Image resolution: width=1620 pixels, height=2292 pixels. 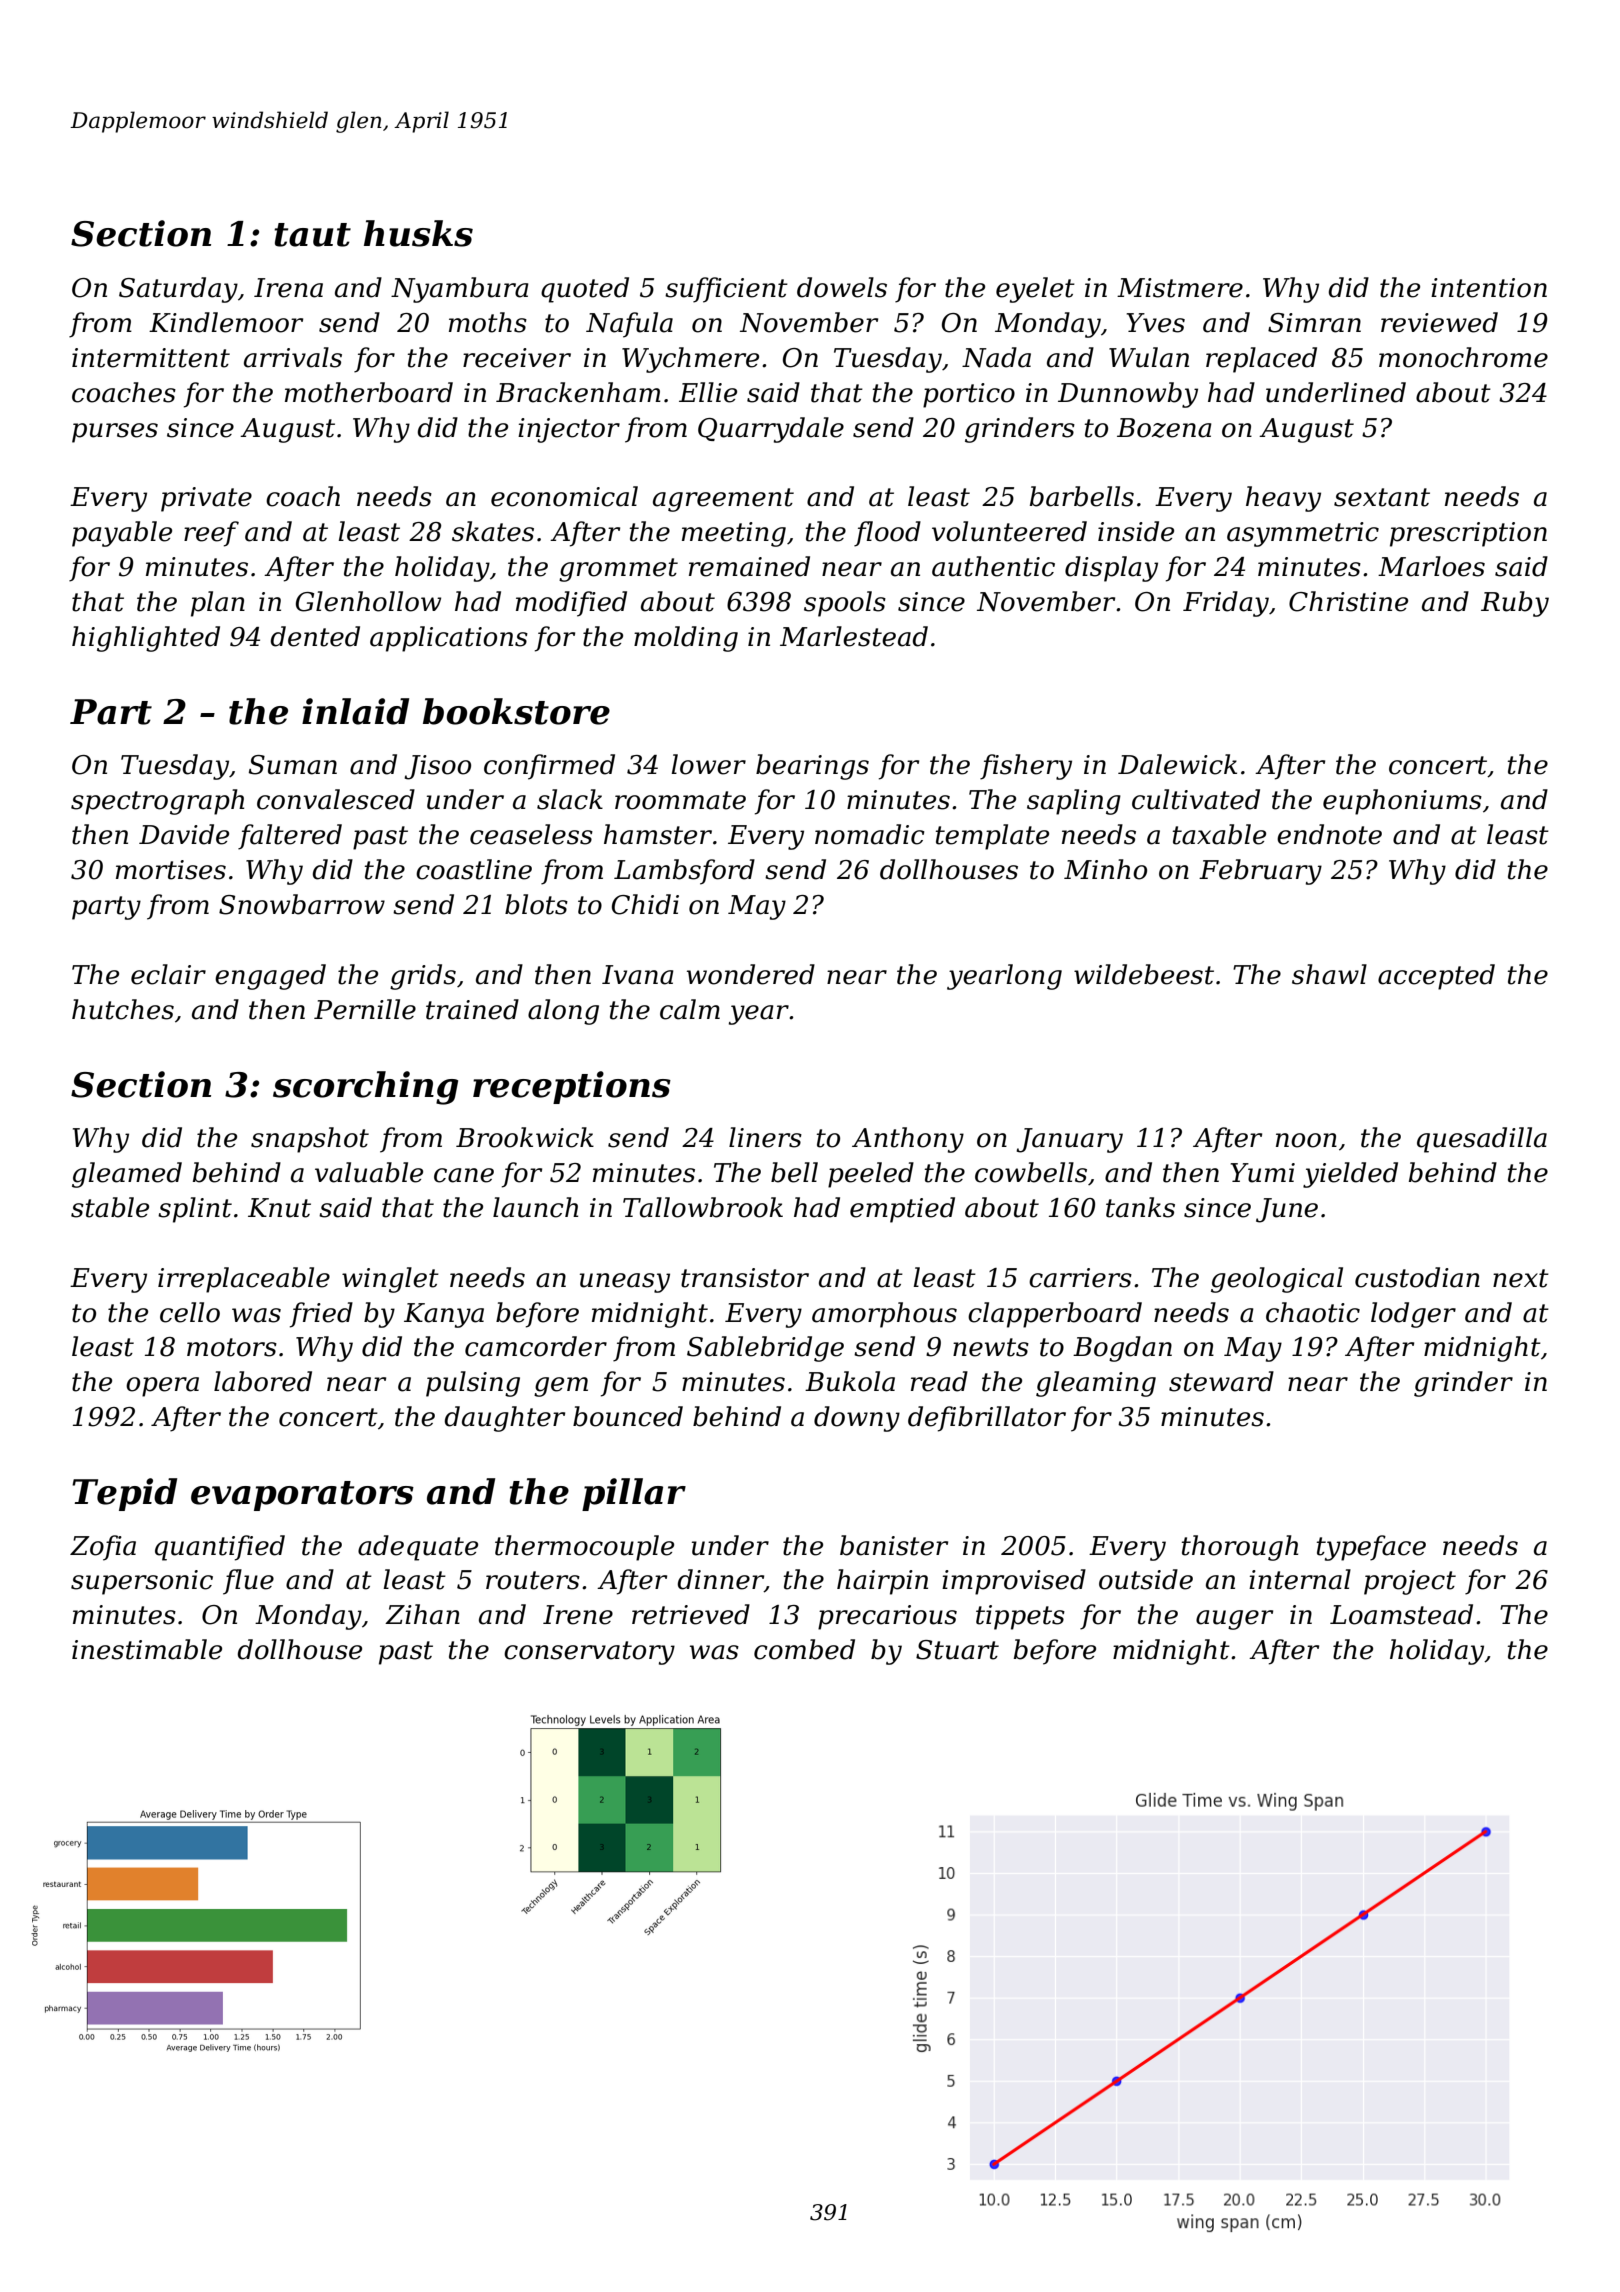 I want to click on mortises, so click(x=171, y=870).
